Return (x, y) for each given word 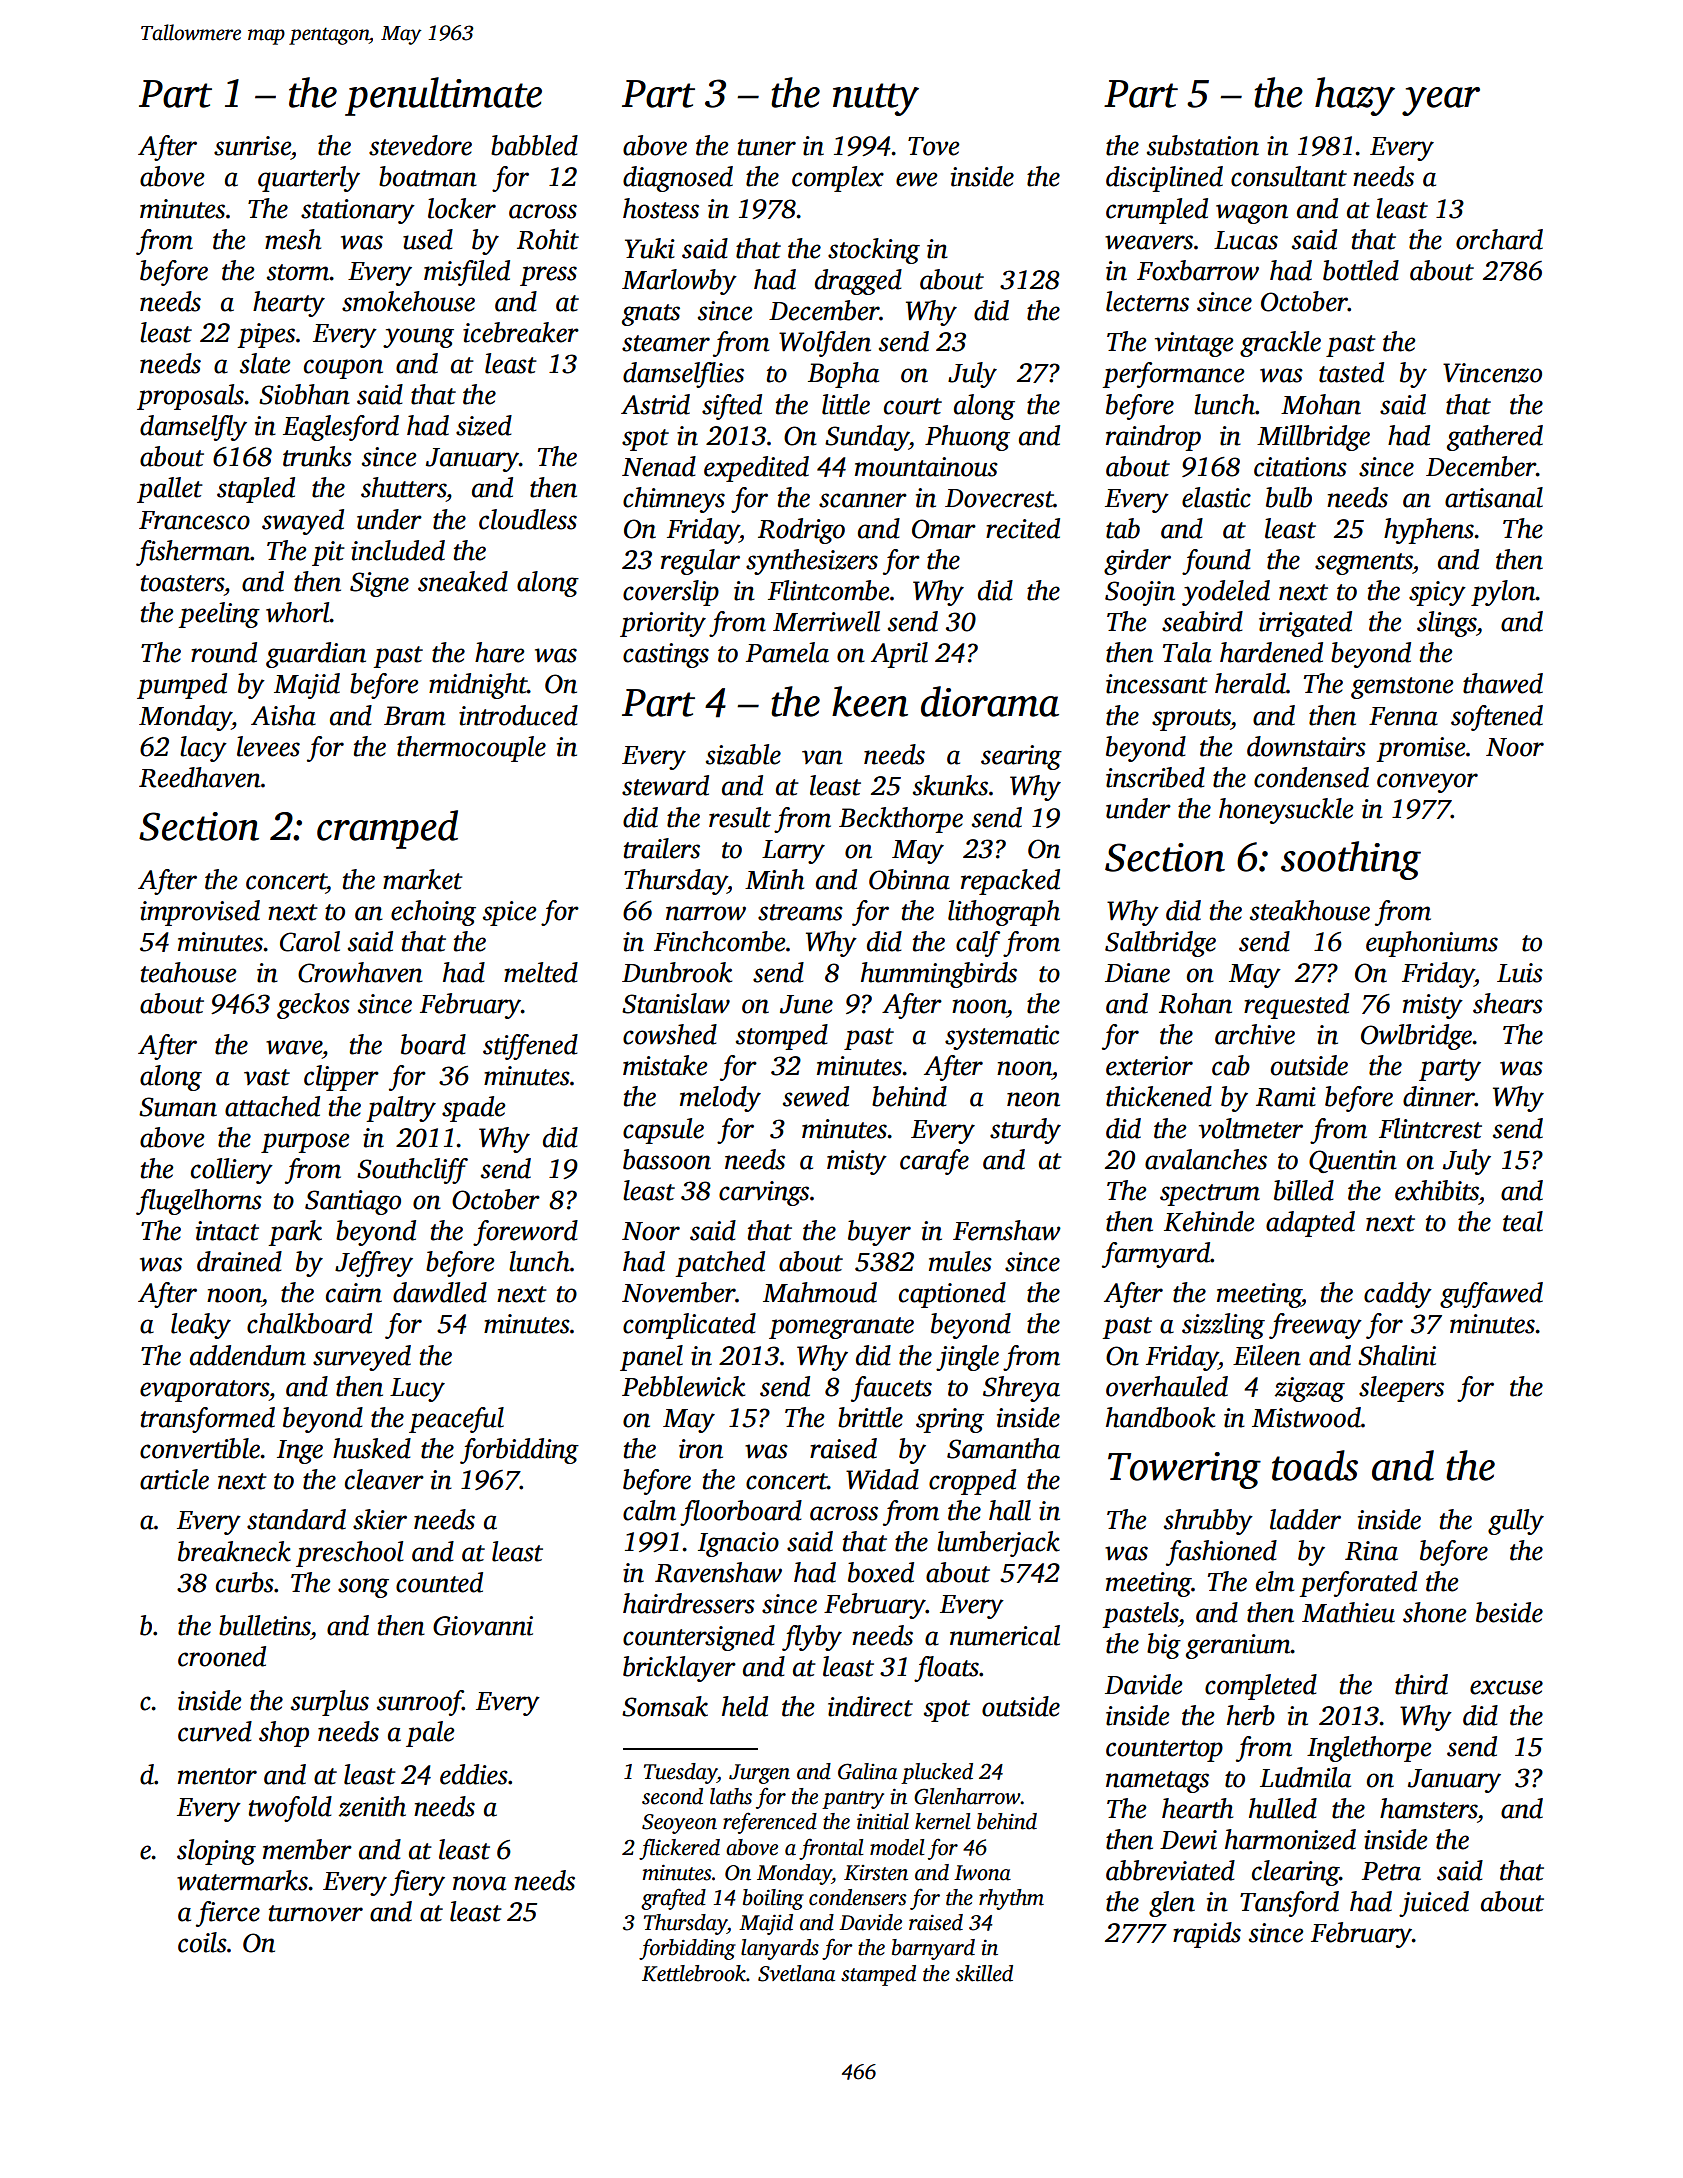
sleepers (1401, 1389)
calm (649, 1510)
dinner (1439, 1096)
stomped (782, 1037)
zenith (372, 1806)
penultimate (443, 96)
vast (267, 1077)
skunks (950, 785)
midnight (478, 686)
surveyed (362, 1358)
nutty (876, 99)
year (1441, 101)
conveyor (1427, 783)
